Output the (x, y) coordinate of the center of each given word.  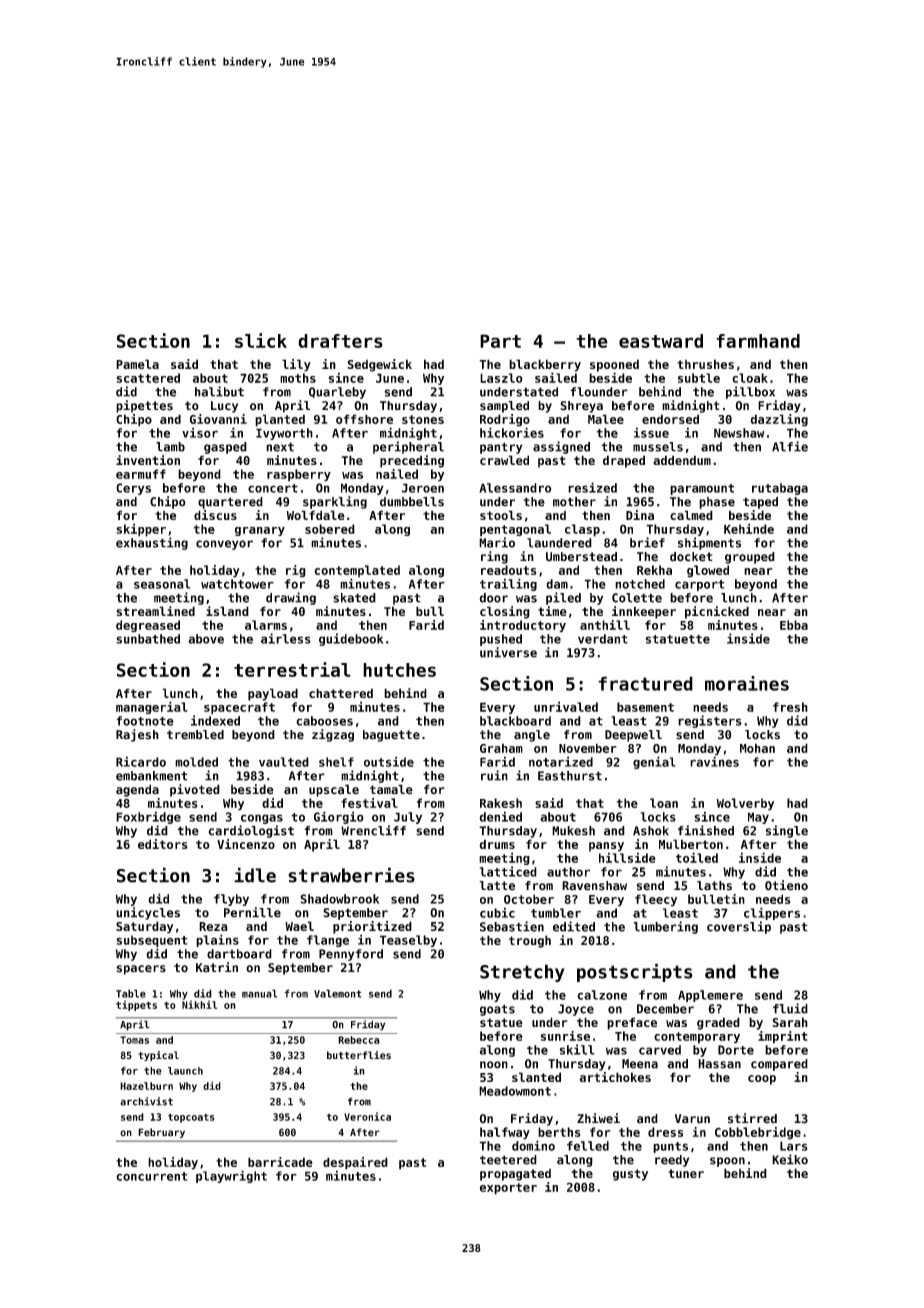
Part (500, 341)
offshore (364, 419)
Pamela (137, 364)
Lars (794, 1146)
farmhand (758, 341)
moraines (747, 683)
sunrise (565, 1036)
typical (158, 1056)
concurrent (152, 1176)
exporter (508, 1189)
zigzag (333, 735)
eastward (661, 341)
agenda (137, 790)
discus (215, 515)
